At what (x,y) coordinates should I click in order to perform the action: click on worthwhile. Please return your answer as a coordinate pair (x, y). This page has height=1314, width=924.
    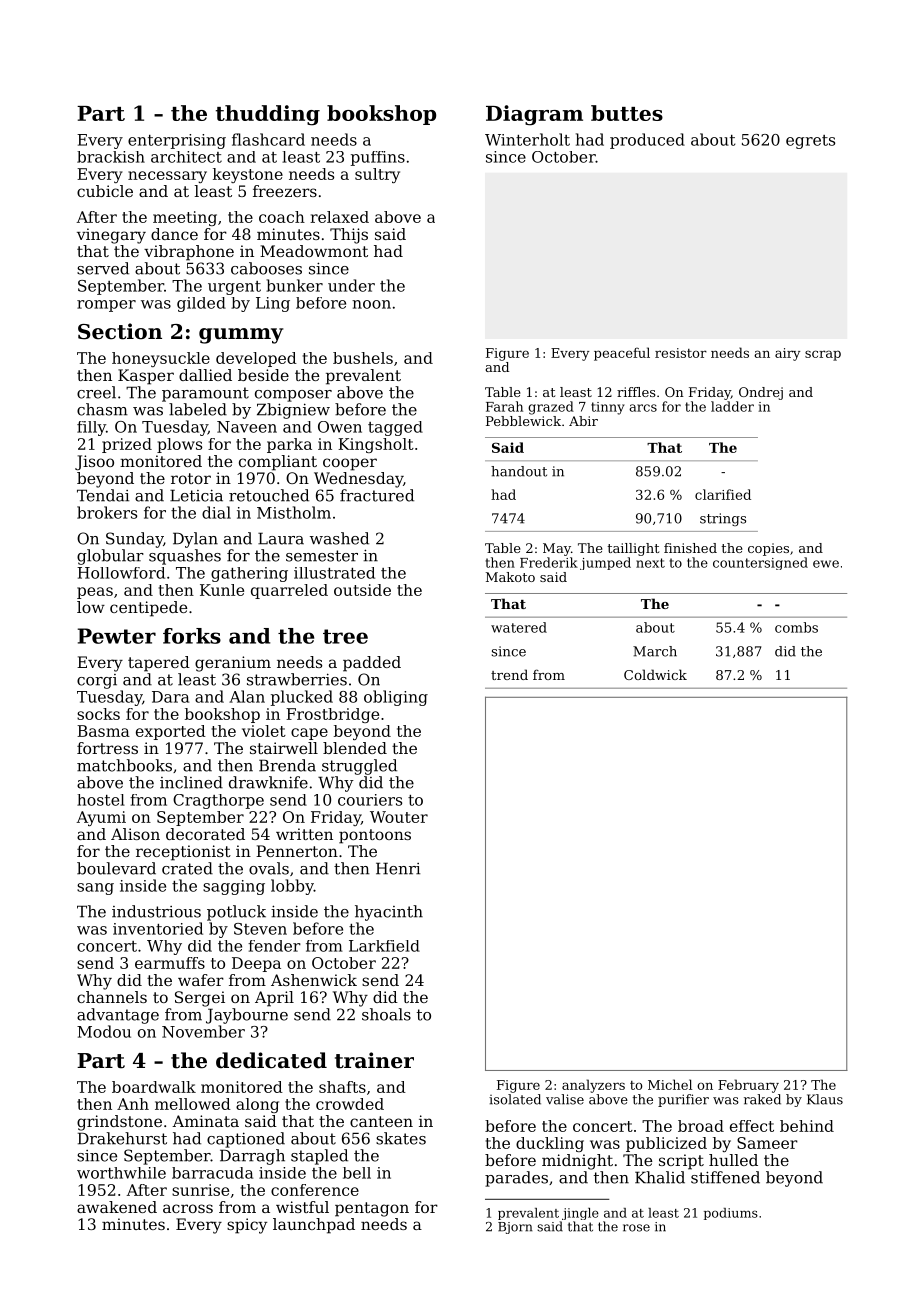
    Looking at the image, I should click on (121, 1173).
